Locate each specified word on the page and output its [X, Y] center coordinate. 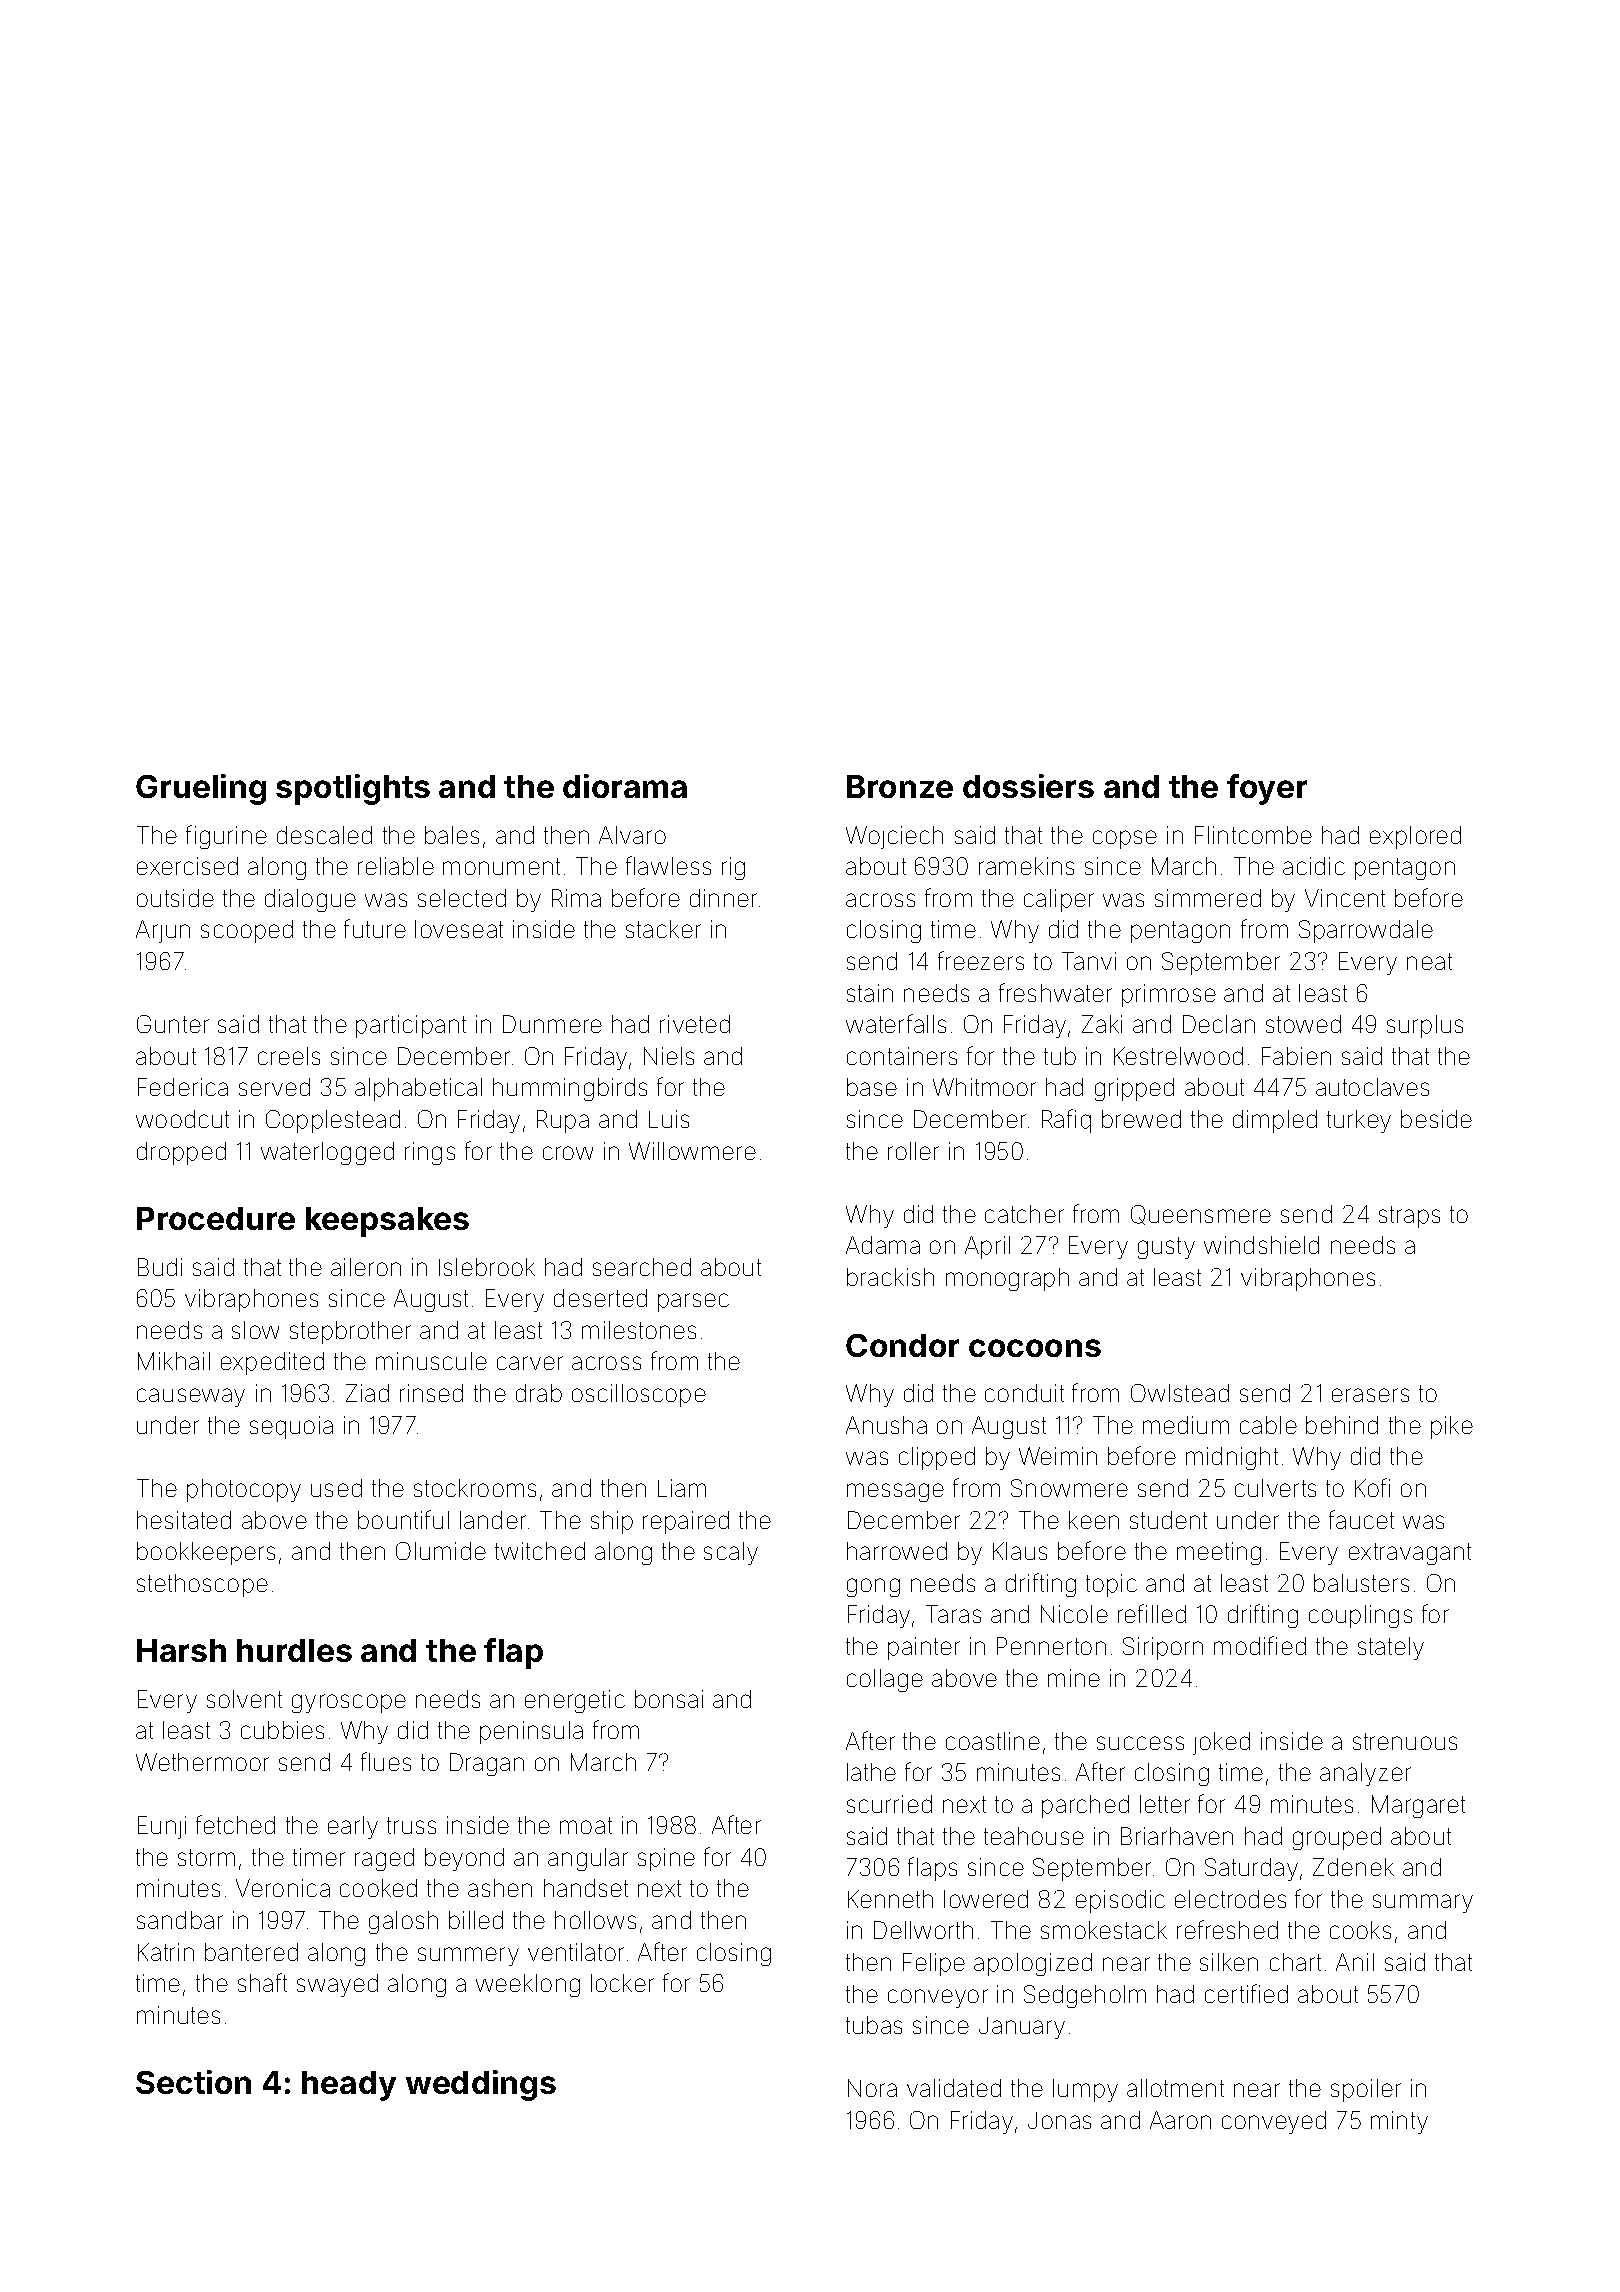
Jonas [1059, 2120]
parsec [693, 1302]
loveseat [459, 929]
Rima [576, 898]
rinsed [431, 1393]
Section [193, 2082]
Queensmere [1201, 1215]
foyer [1267, 789]
